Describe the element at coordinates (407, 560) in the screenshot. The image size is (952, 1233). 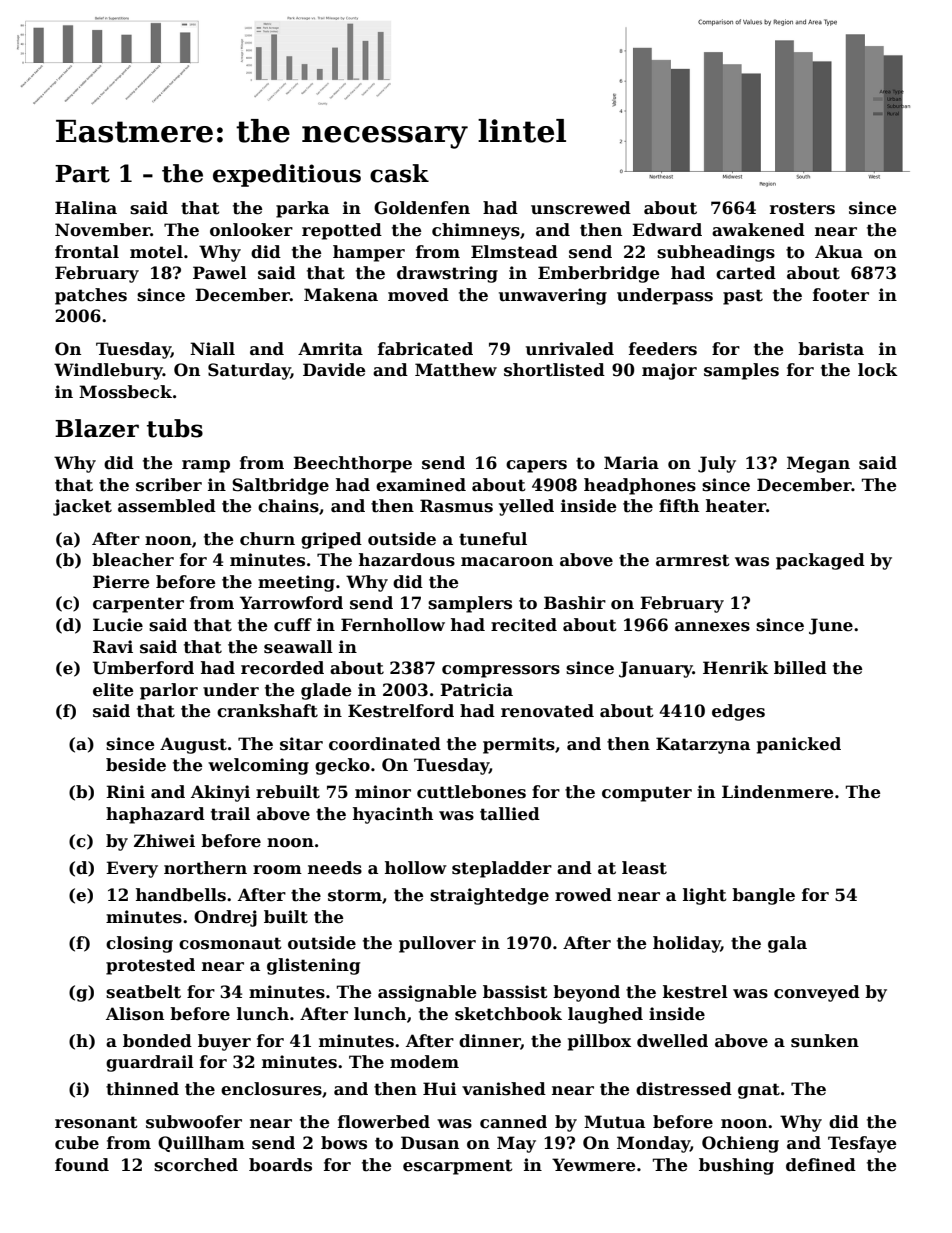
I see `hazardous` at that location.
